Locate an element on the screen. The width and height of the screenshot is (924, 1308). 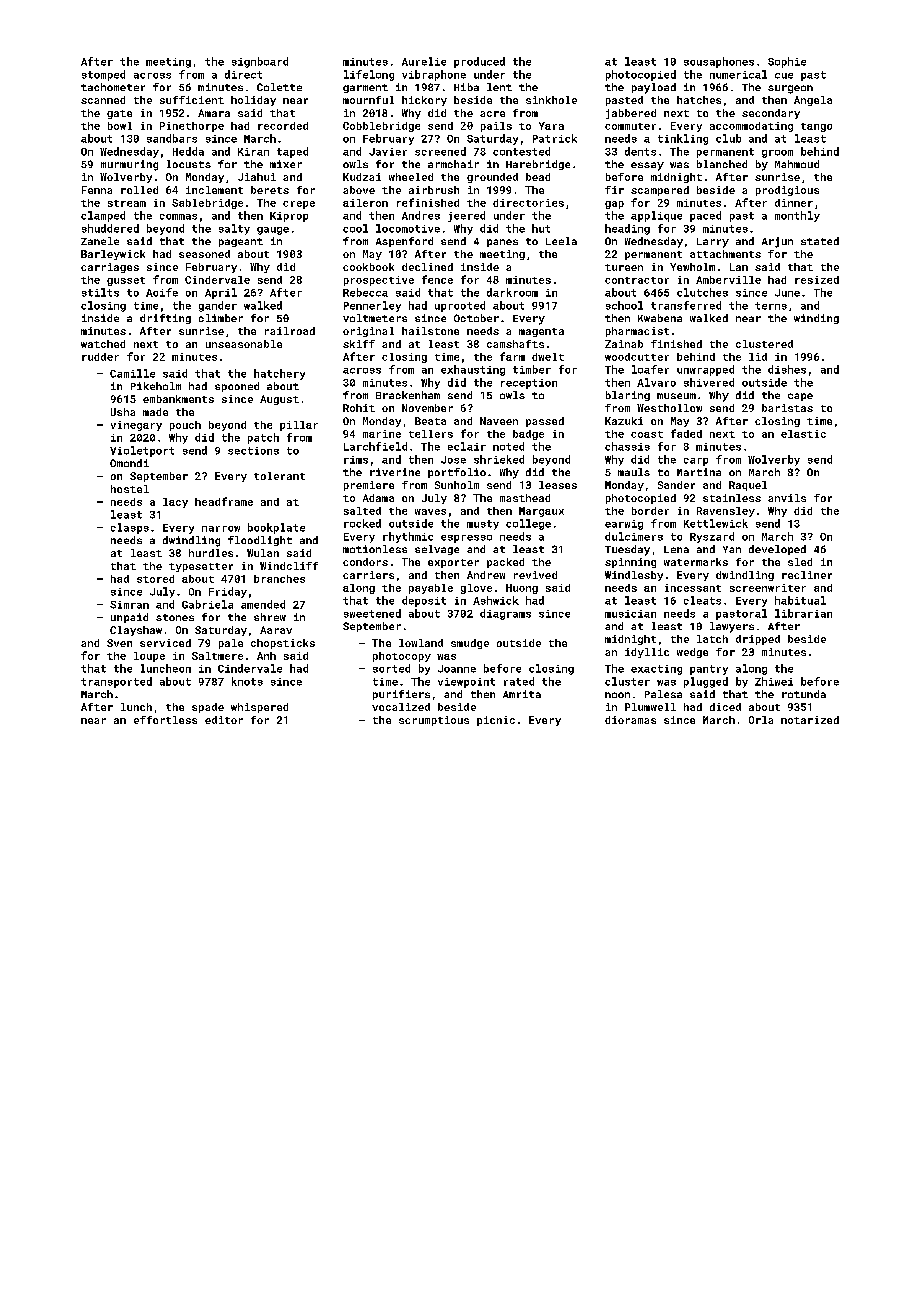
Gabriela is located at coordinates (207, 604).
